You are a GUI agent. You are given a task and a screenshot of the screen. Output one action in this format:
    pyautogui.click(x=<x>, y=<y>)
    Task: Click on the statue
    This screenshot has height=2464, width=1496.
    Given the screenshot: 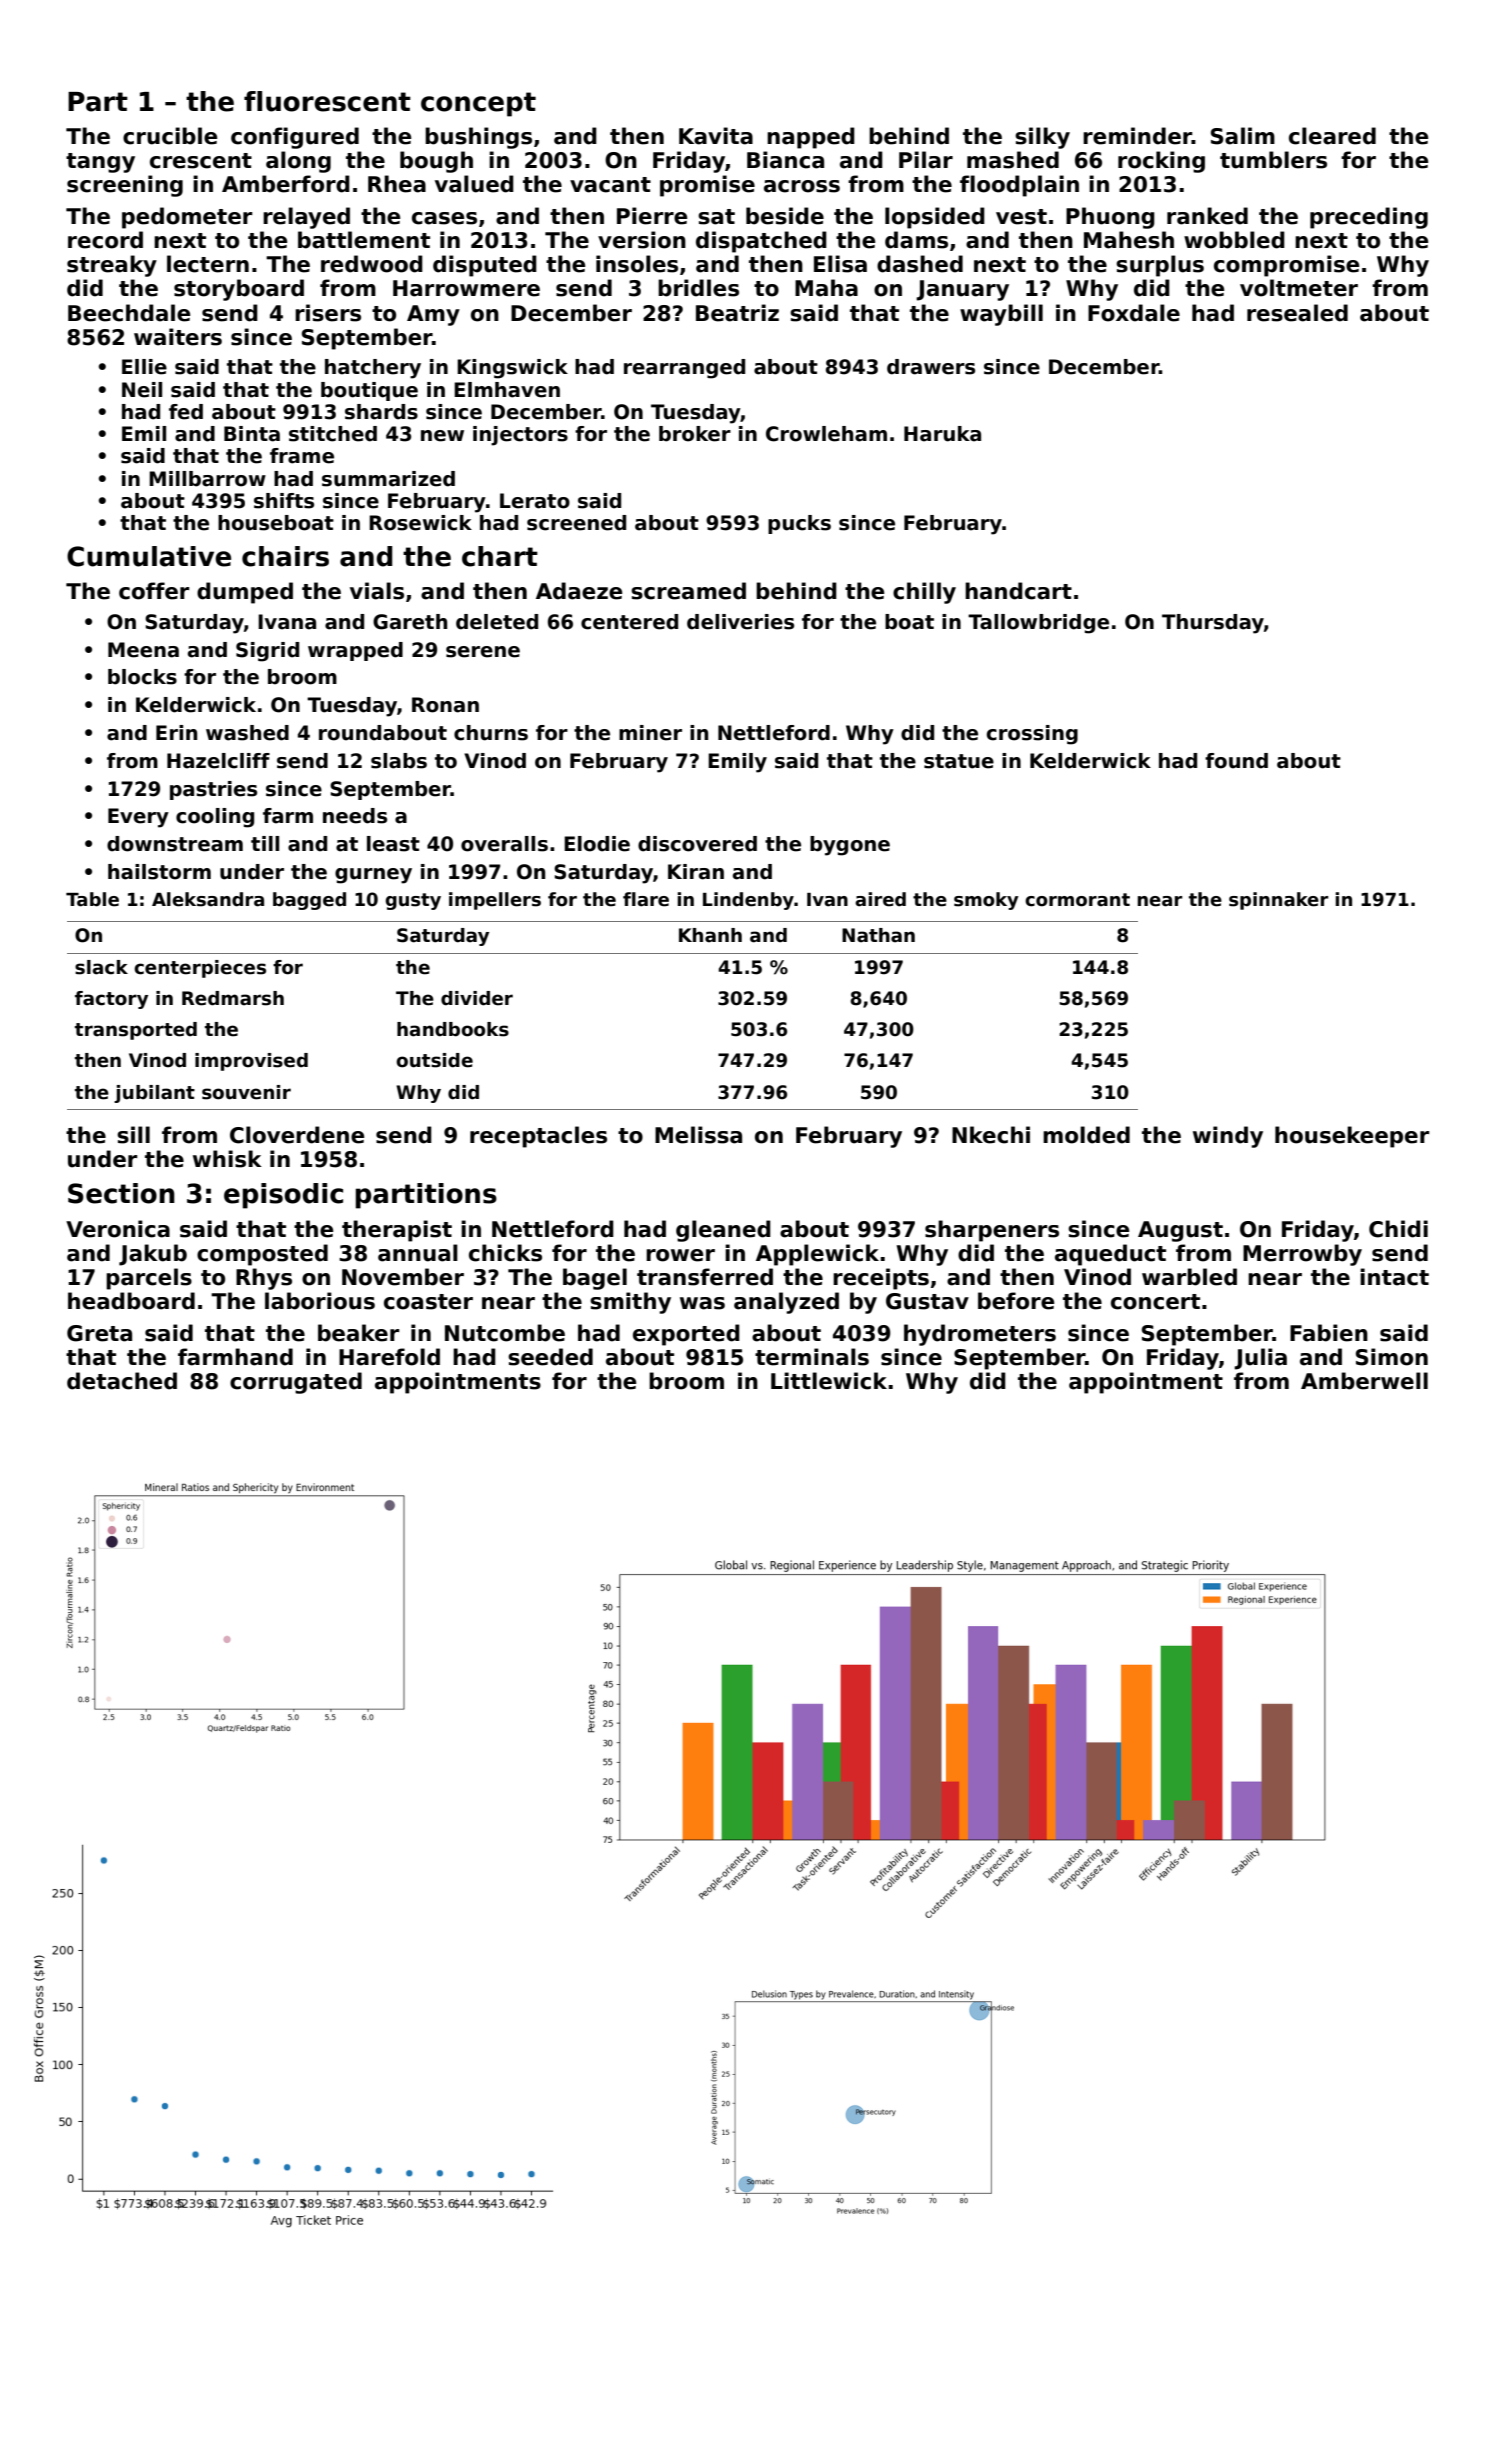 What is the action you would take?
    pyautogui.click(x=959, y=761)
